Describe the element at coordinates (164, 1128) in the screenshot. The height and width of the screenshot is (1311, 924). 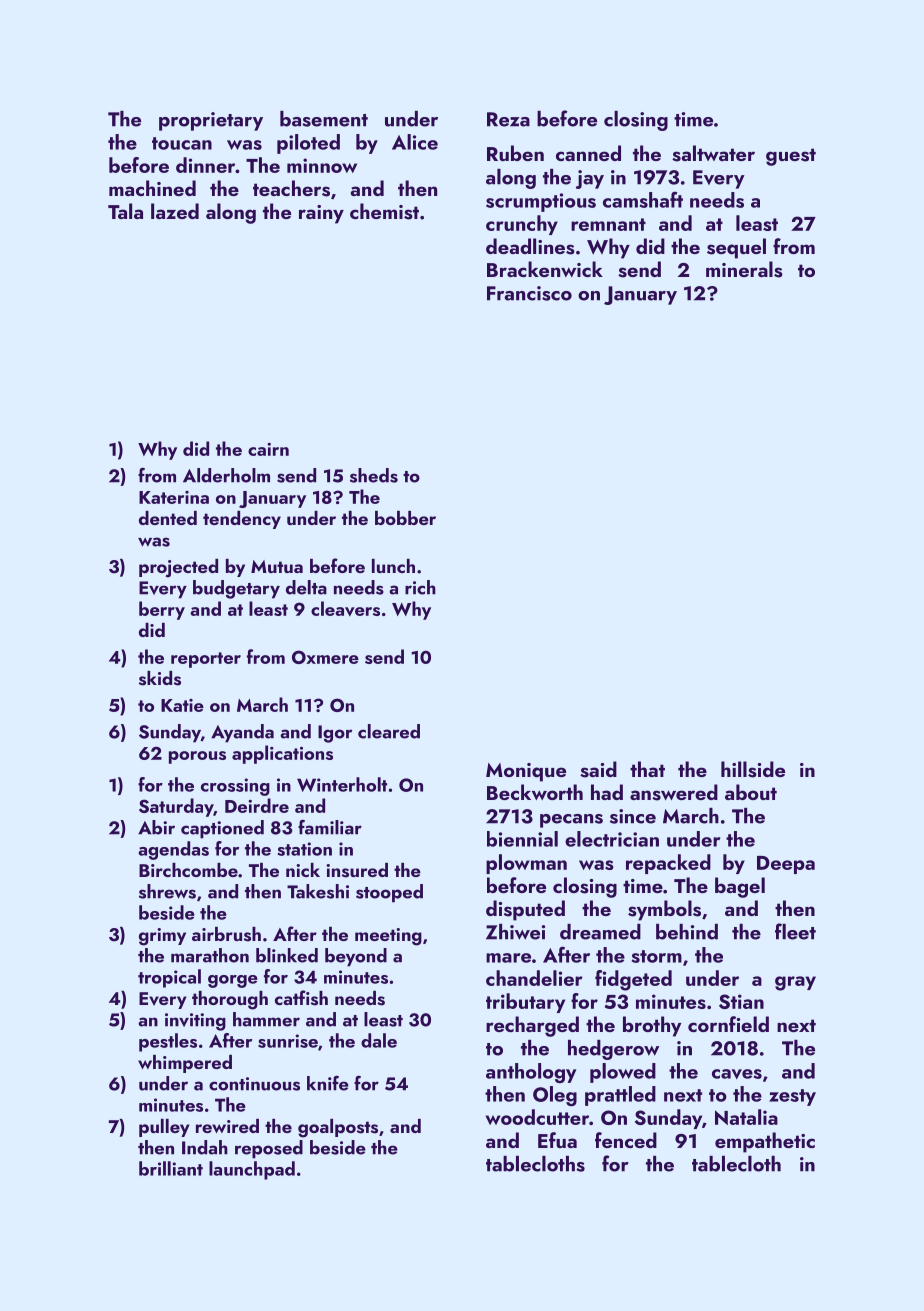
I see `pulley` at that location.
